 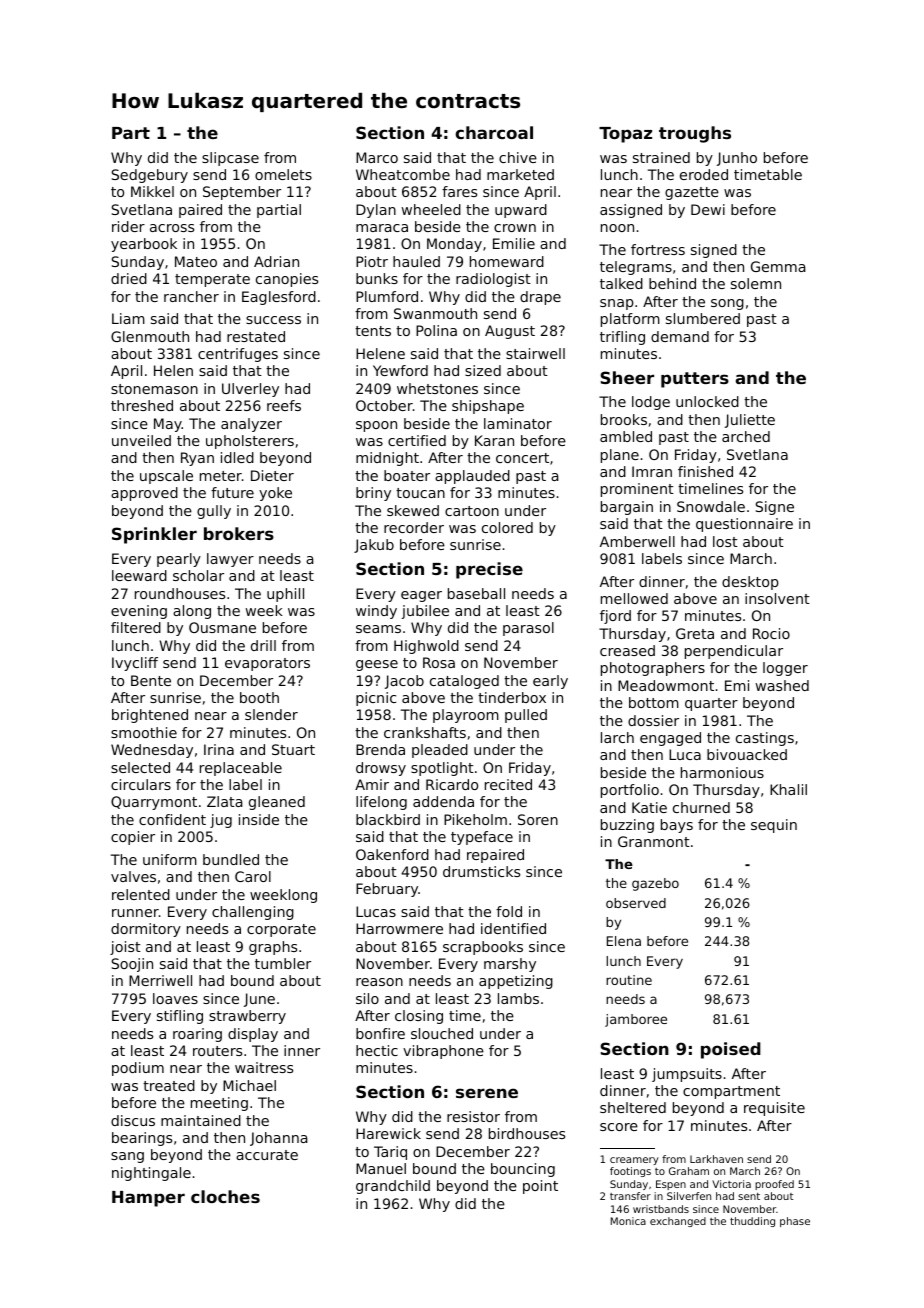 What do you see at coordinates (253, 876) in the screenshot?
I see `Carol` at bounding box center [253, 876].
